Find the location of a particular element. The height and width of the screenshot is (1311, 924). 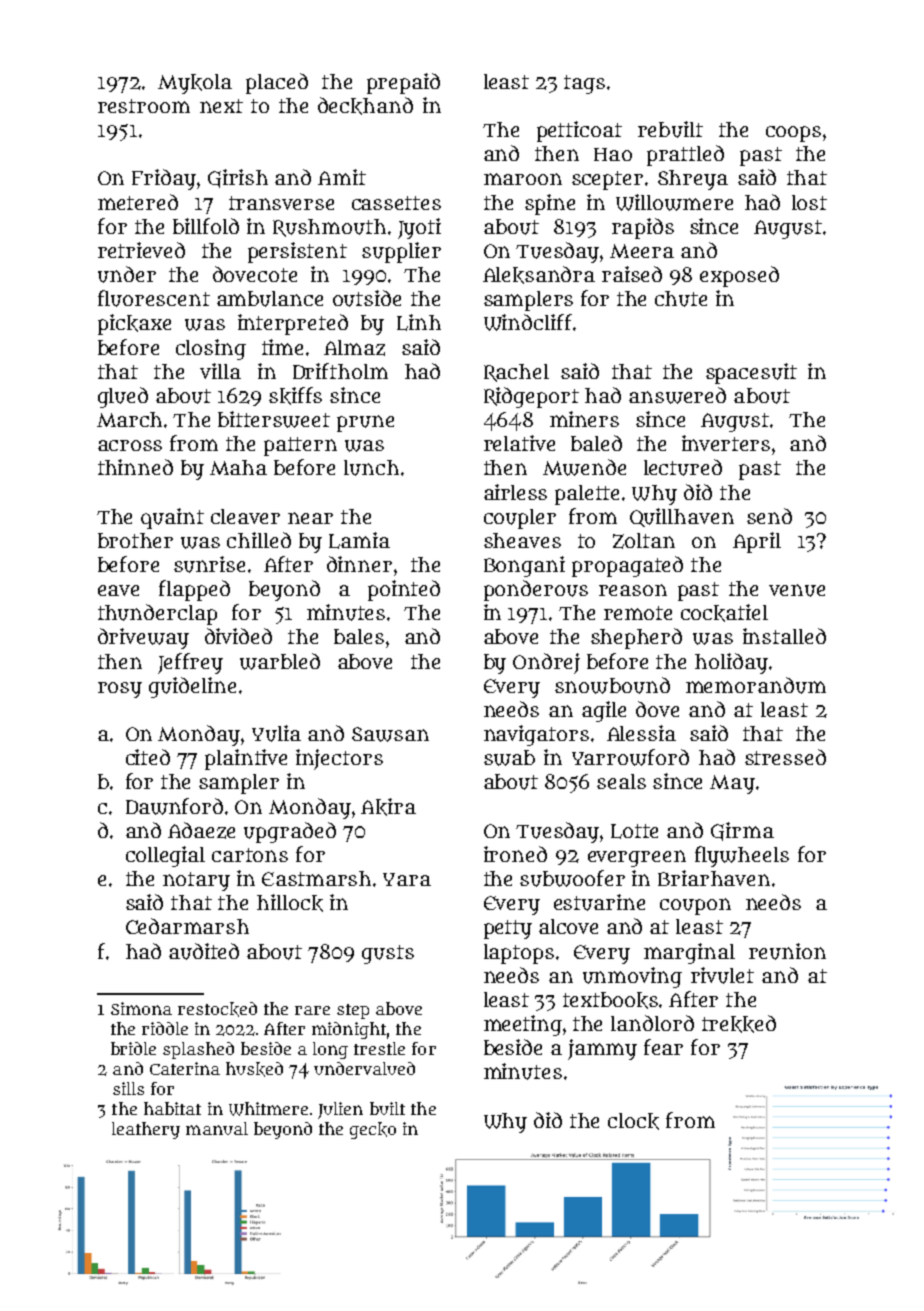

bales is located at coordinates (359, 636).
